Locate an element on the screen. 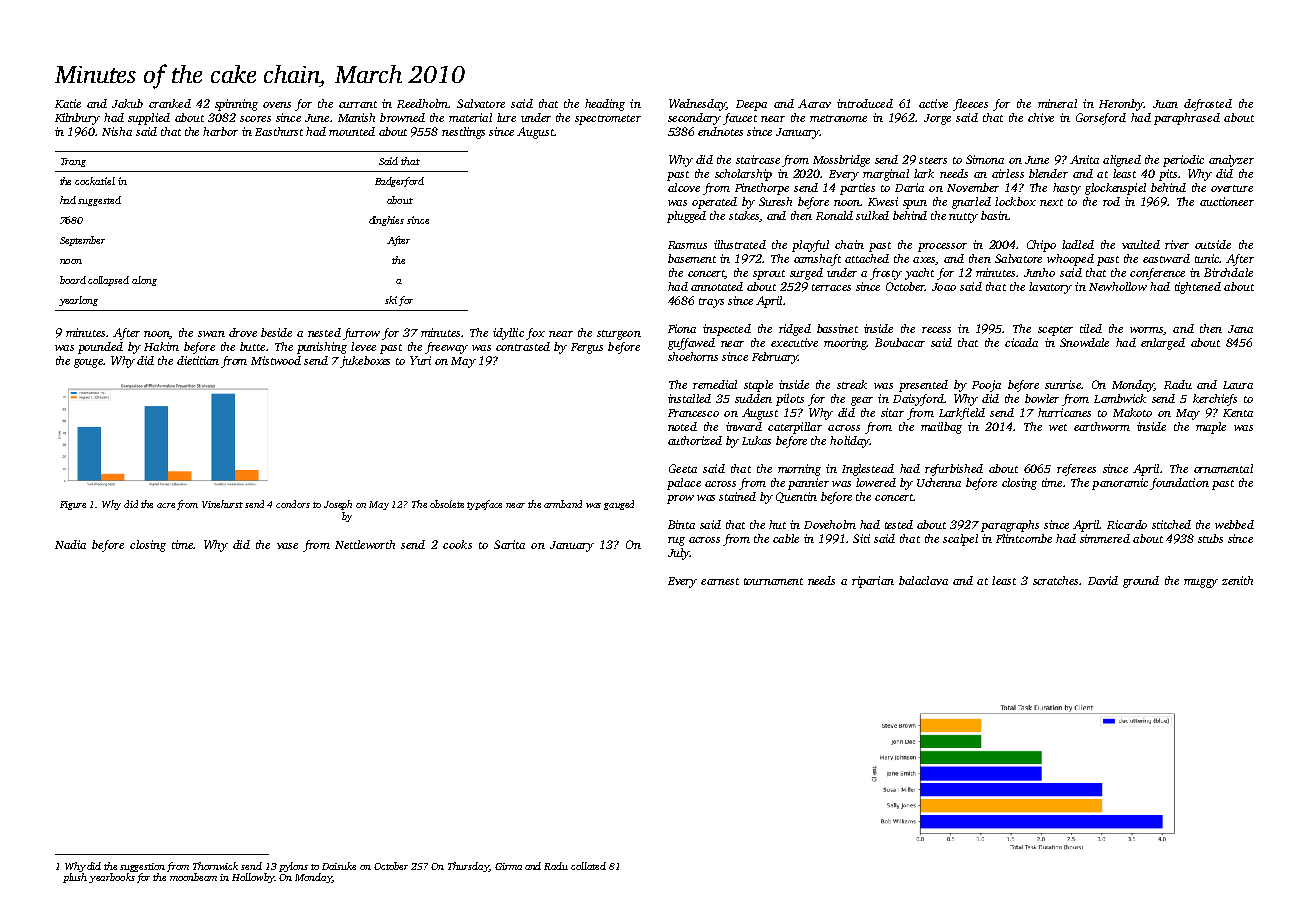  ground is located at coordinates (1141, 582).
